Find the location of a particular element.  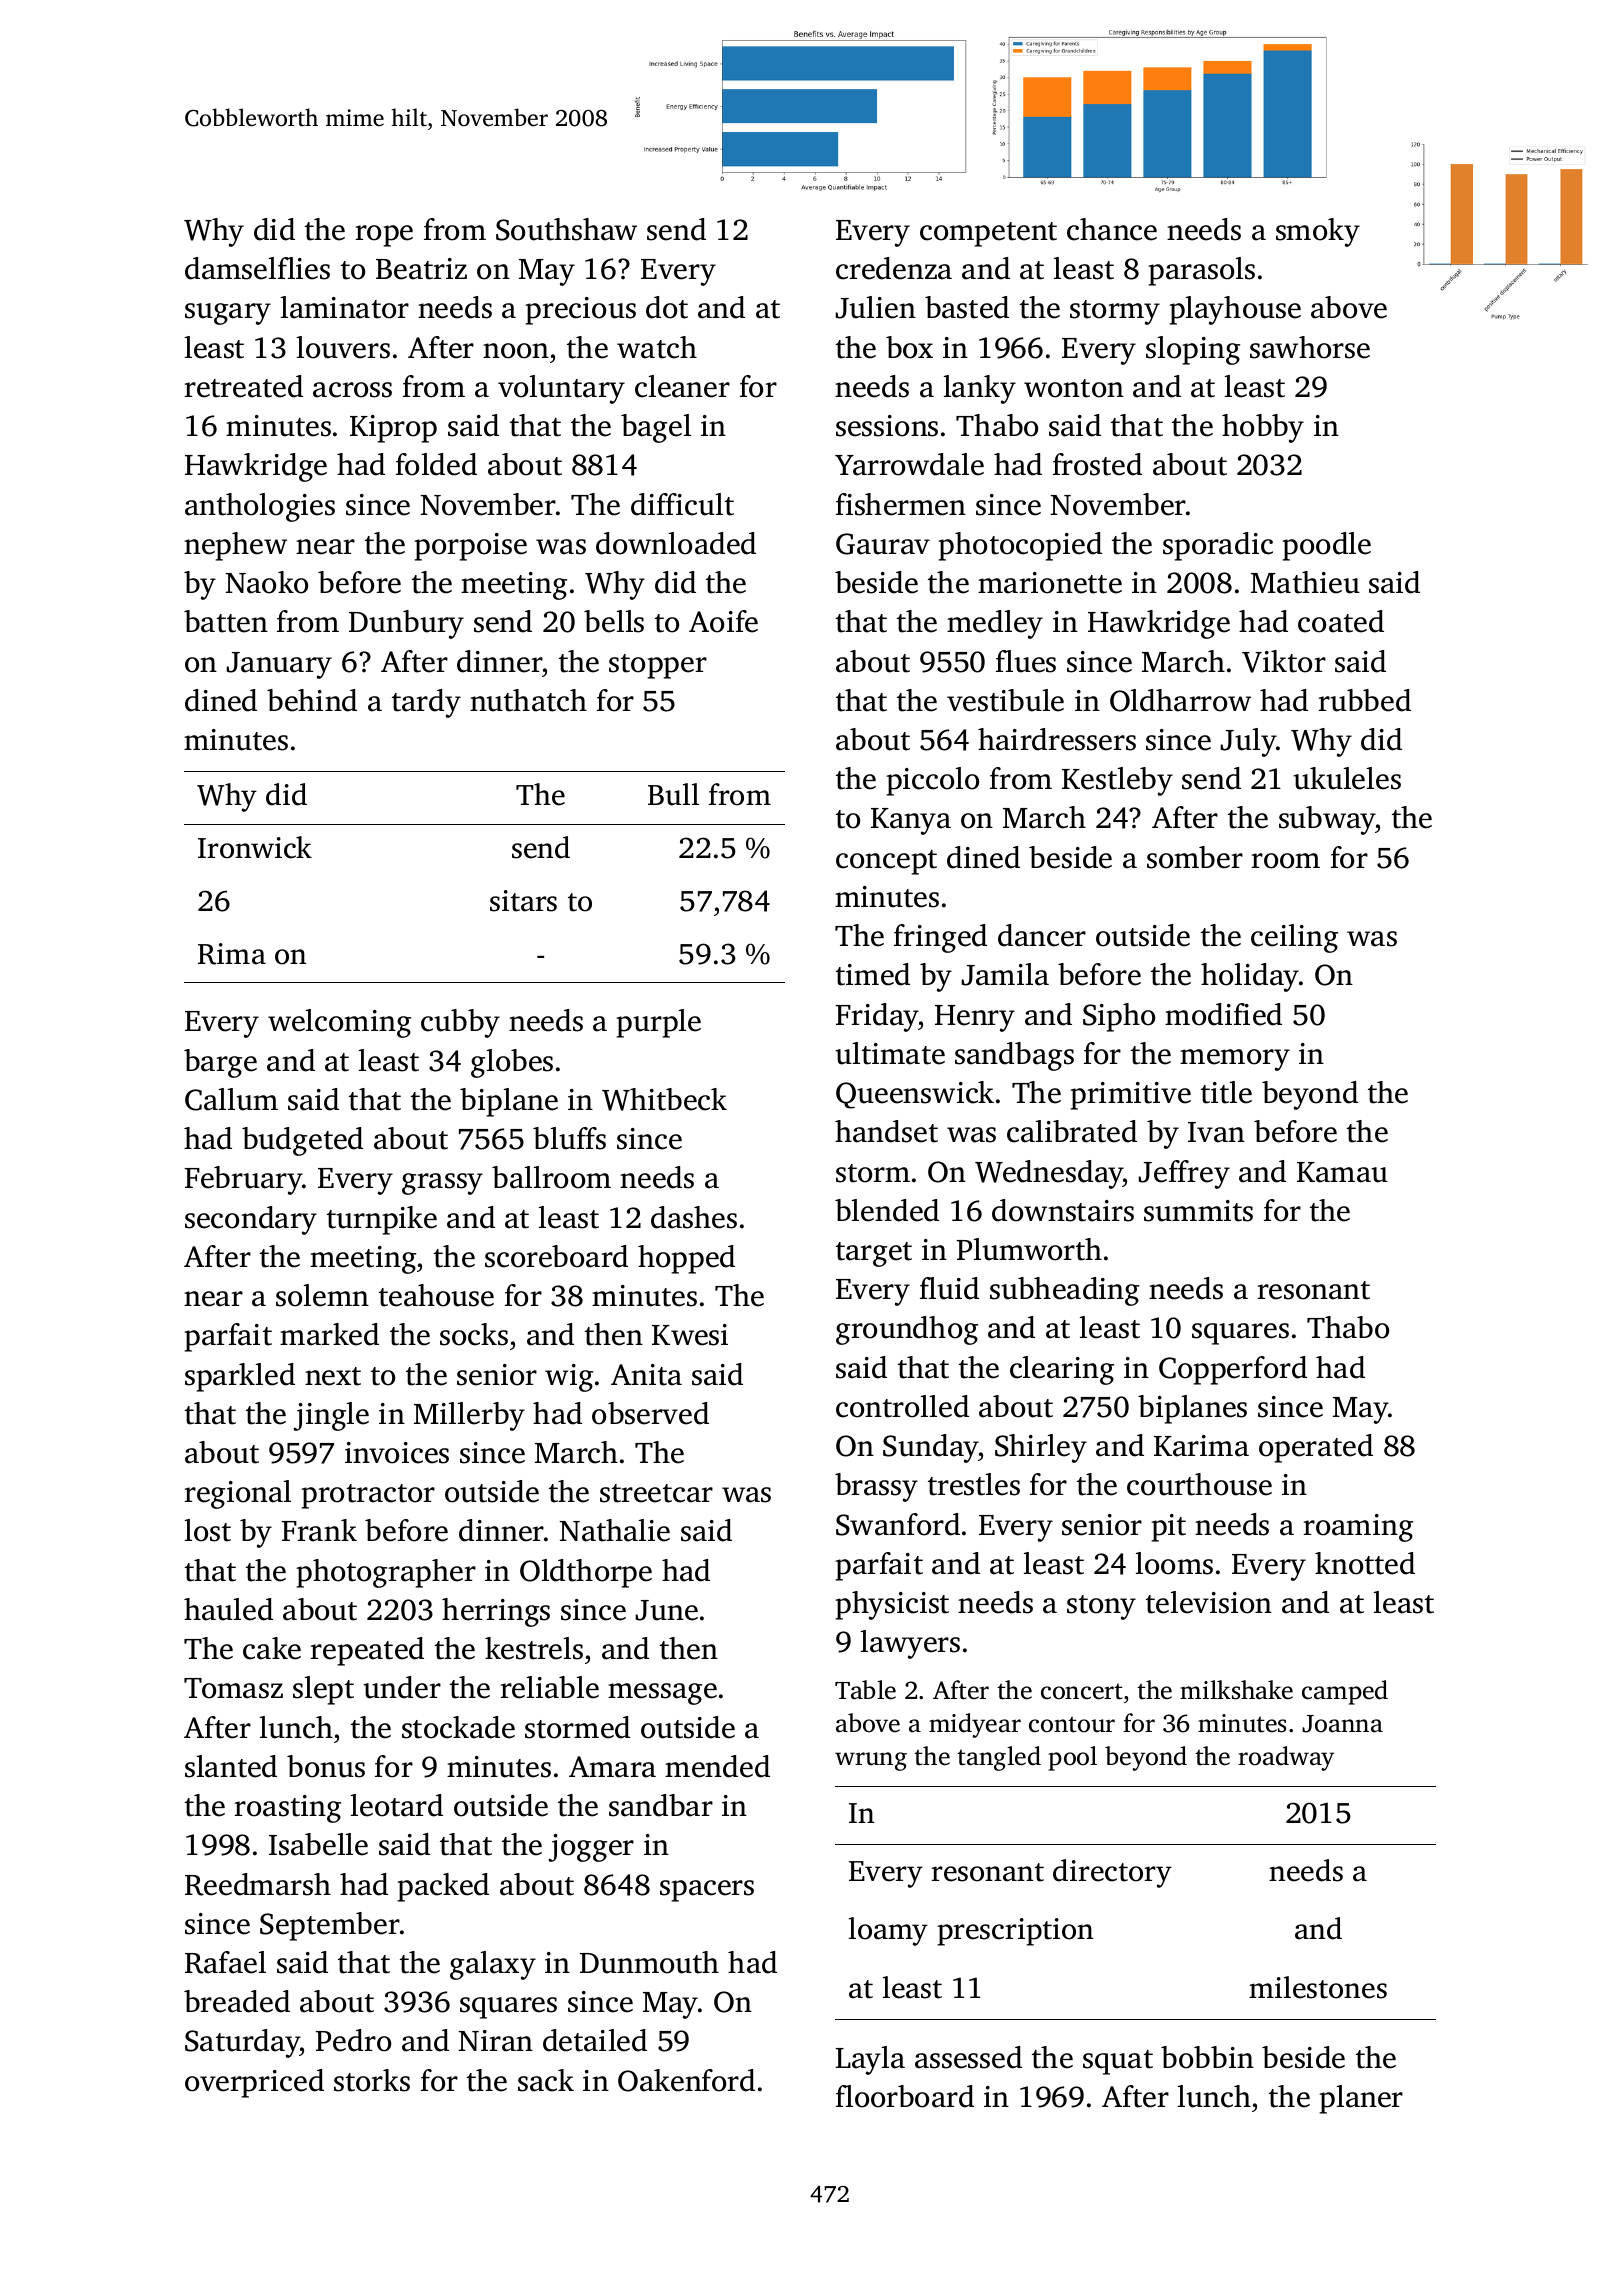

sack is located at coordinates (546, 2080).
